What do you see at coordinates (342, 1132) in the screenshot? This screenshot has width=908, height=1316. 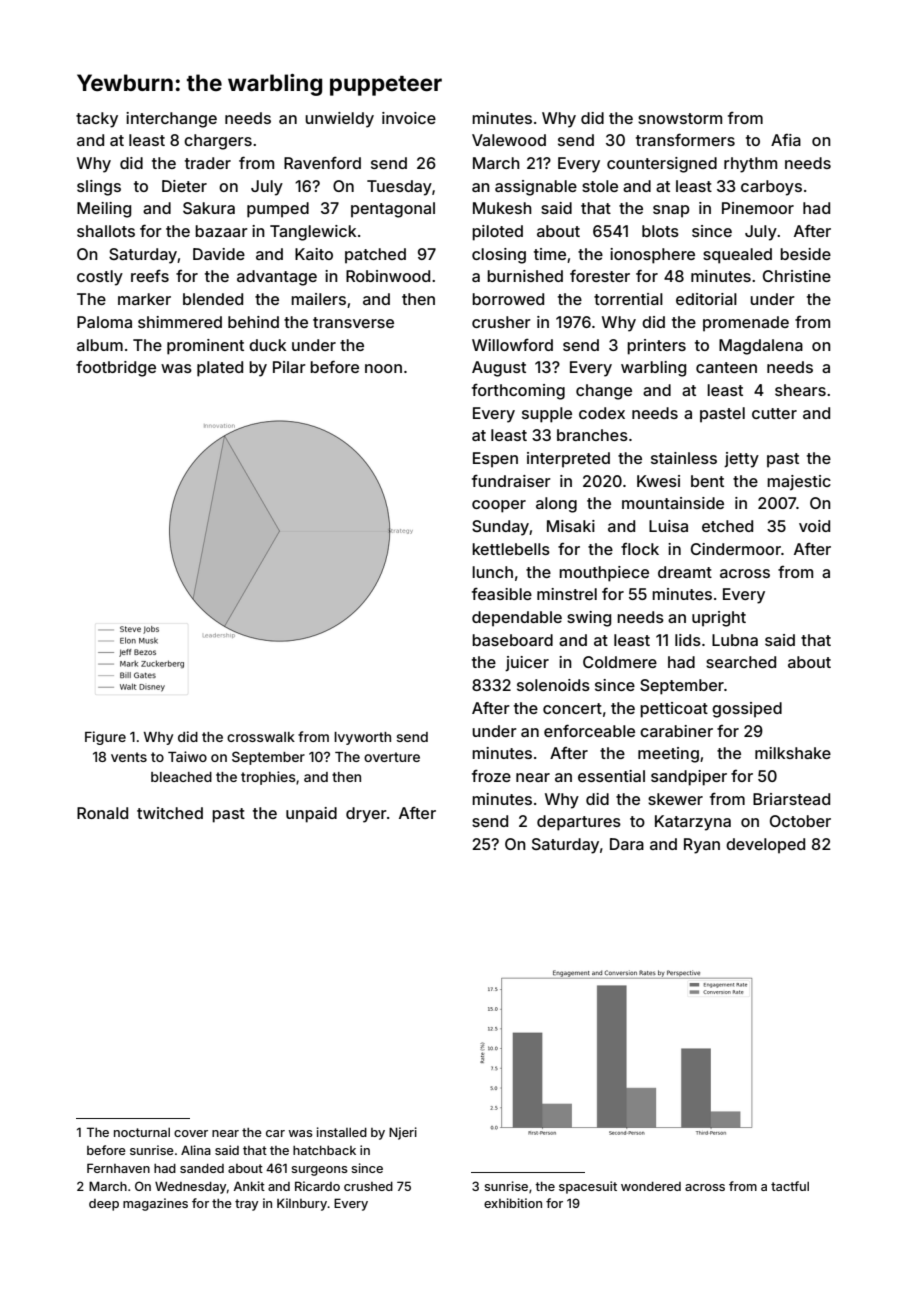 I see `installed` at bounding box center [342, 1132].
